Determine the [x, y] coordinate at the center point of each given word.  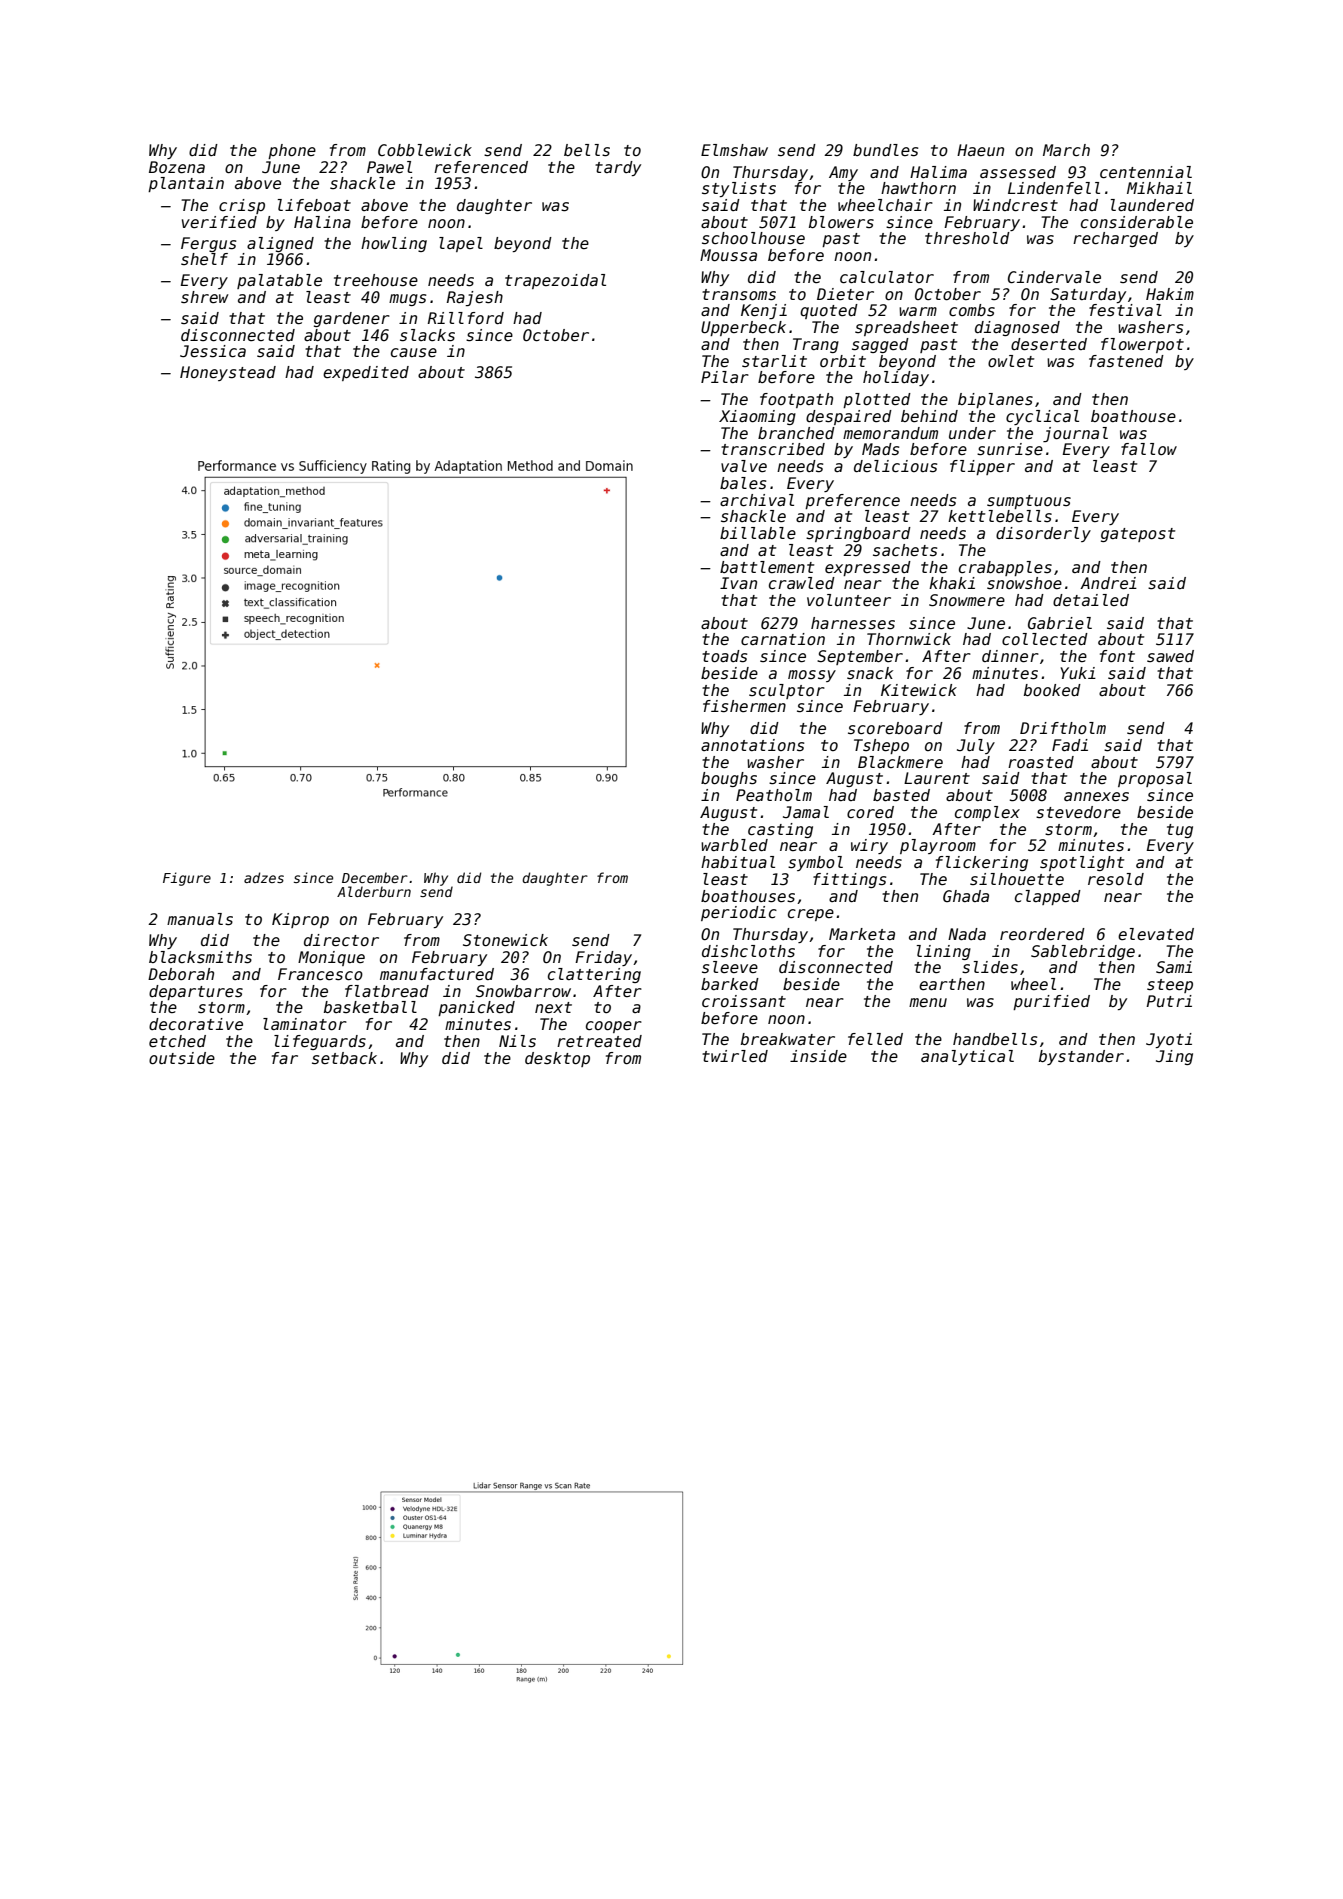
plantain [186, 184]
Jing [1174, 1057]
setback [344, 1058]
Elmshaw [734, 150]
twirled [735, 1056]
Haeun [980, 150]
